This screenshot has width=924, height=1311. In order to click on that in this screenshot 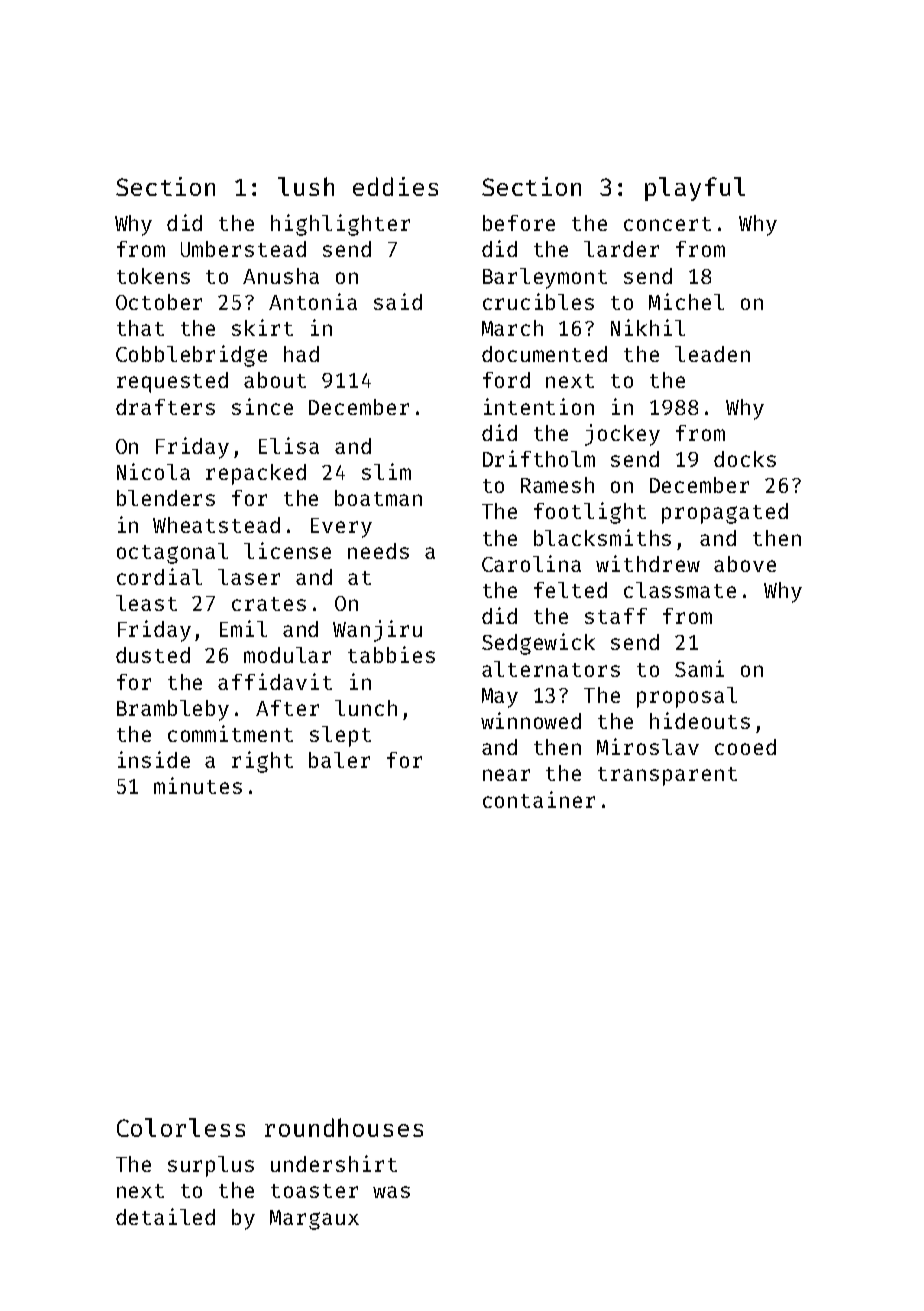, I will do `click(140, 328)`.
